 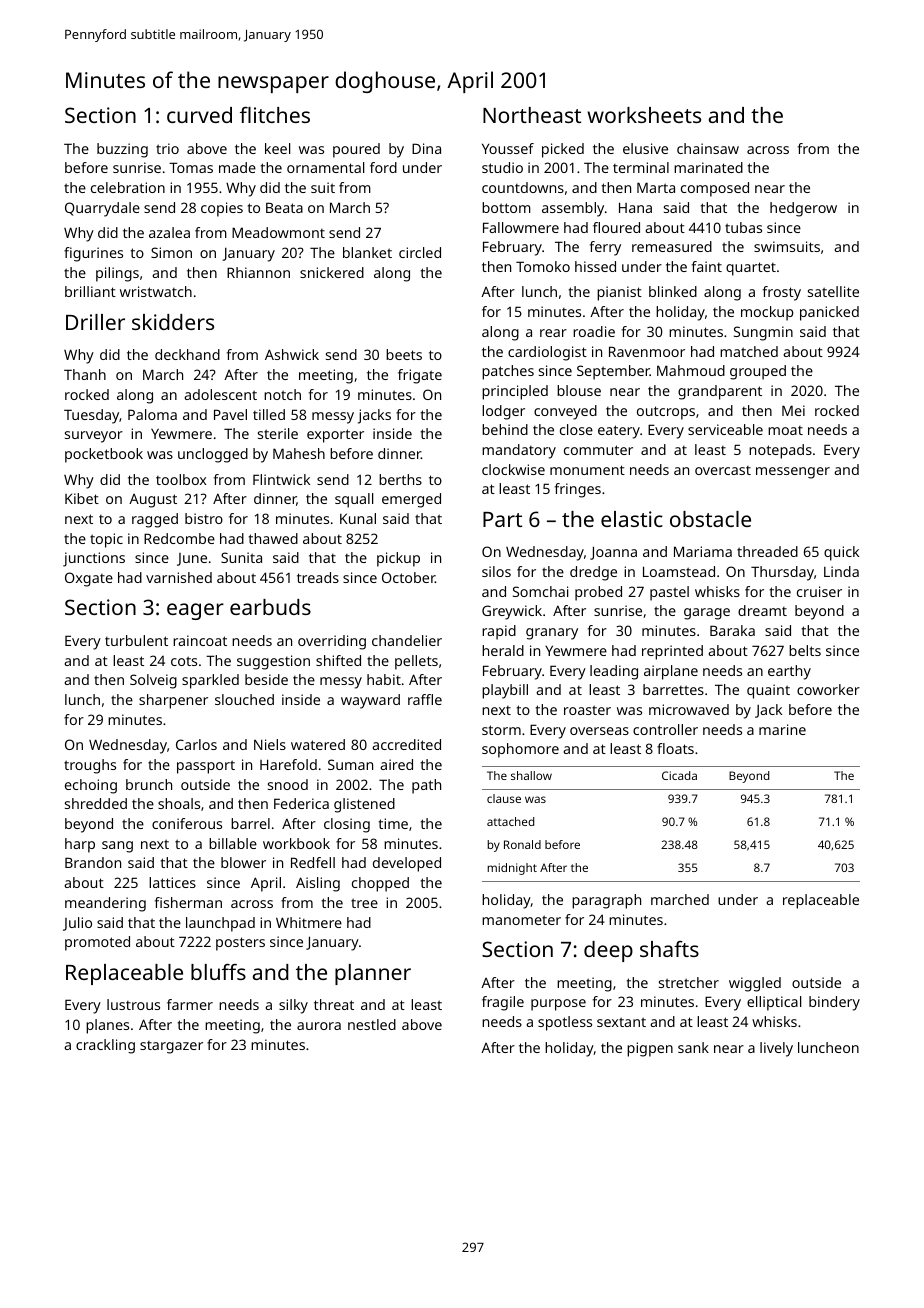 I want to click on marine, so click(x=782, y=729).
